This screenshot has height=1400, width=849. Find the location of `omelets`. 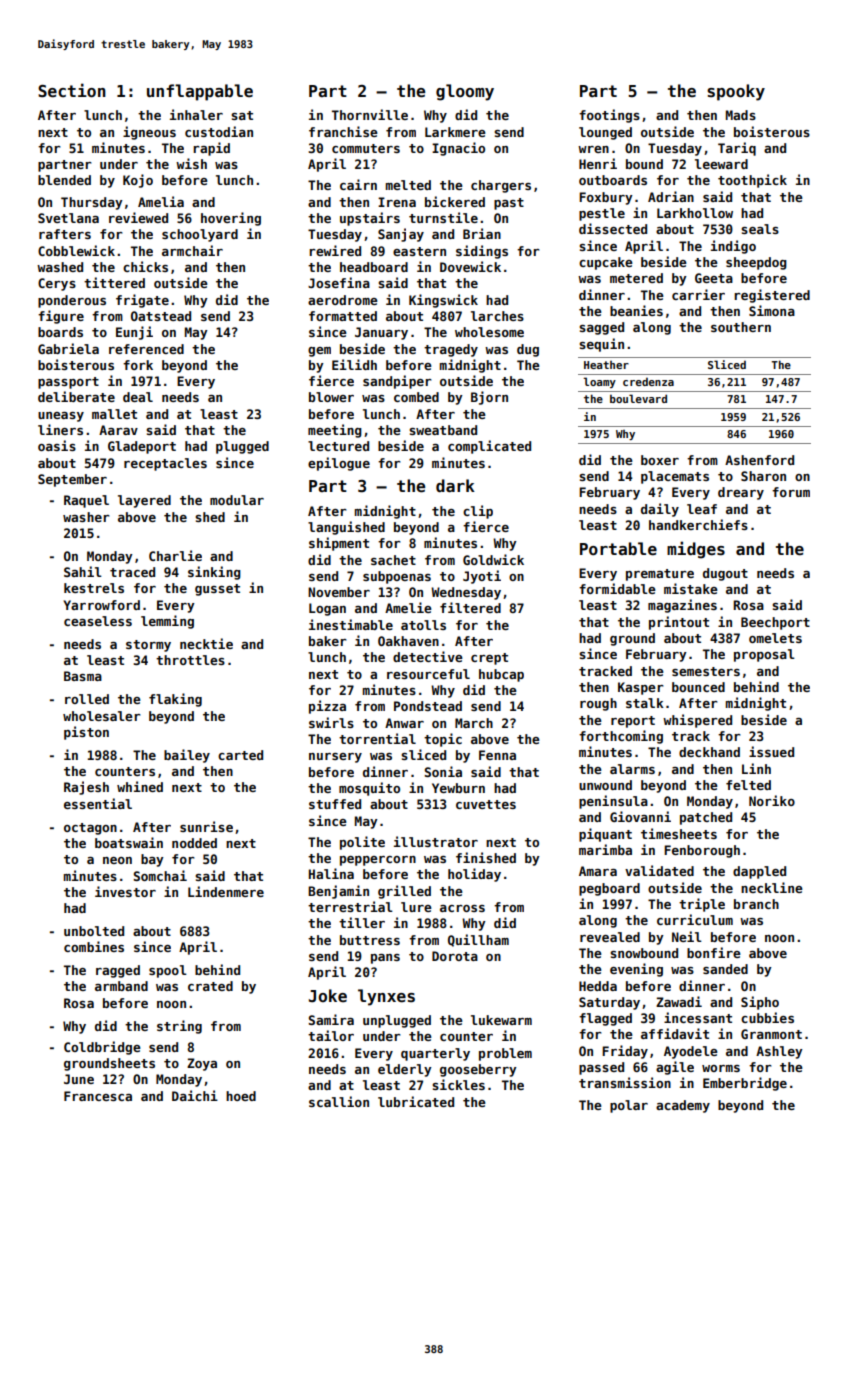

omelets is located at coordinates (775, 638).
